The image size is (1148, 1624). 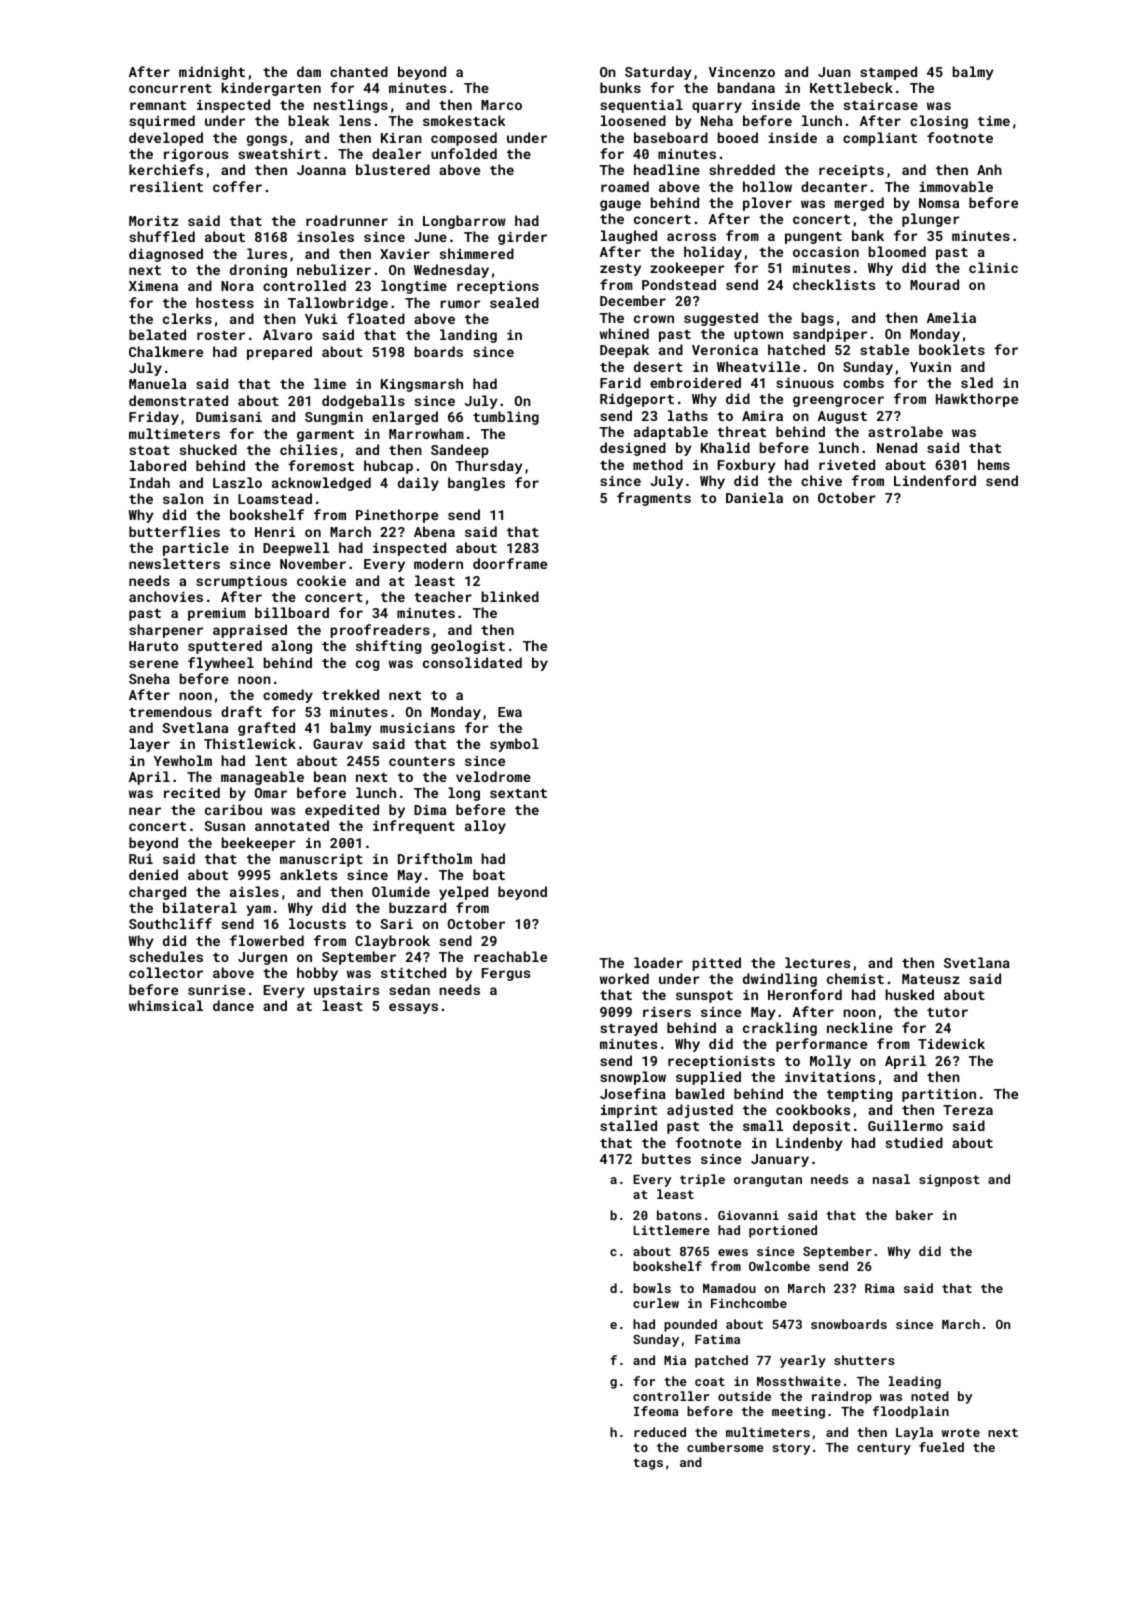 I want to click on gongs, so click(x=267, y=140).
